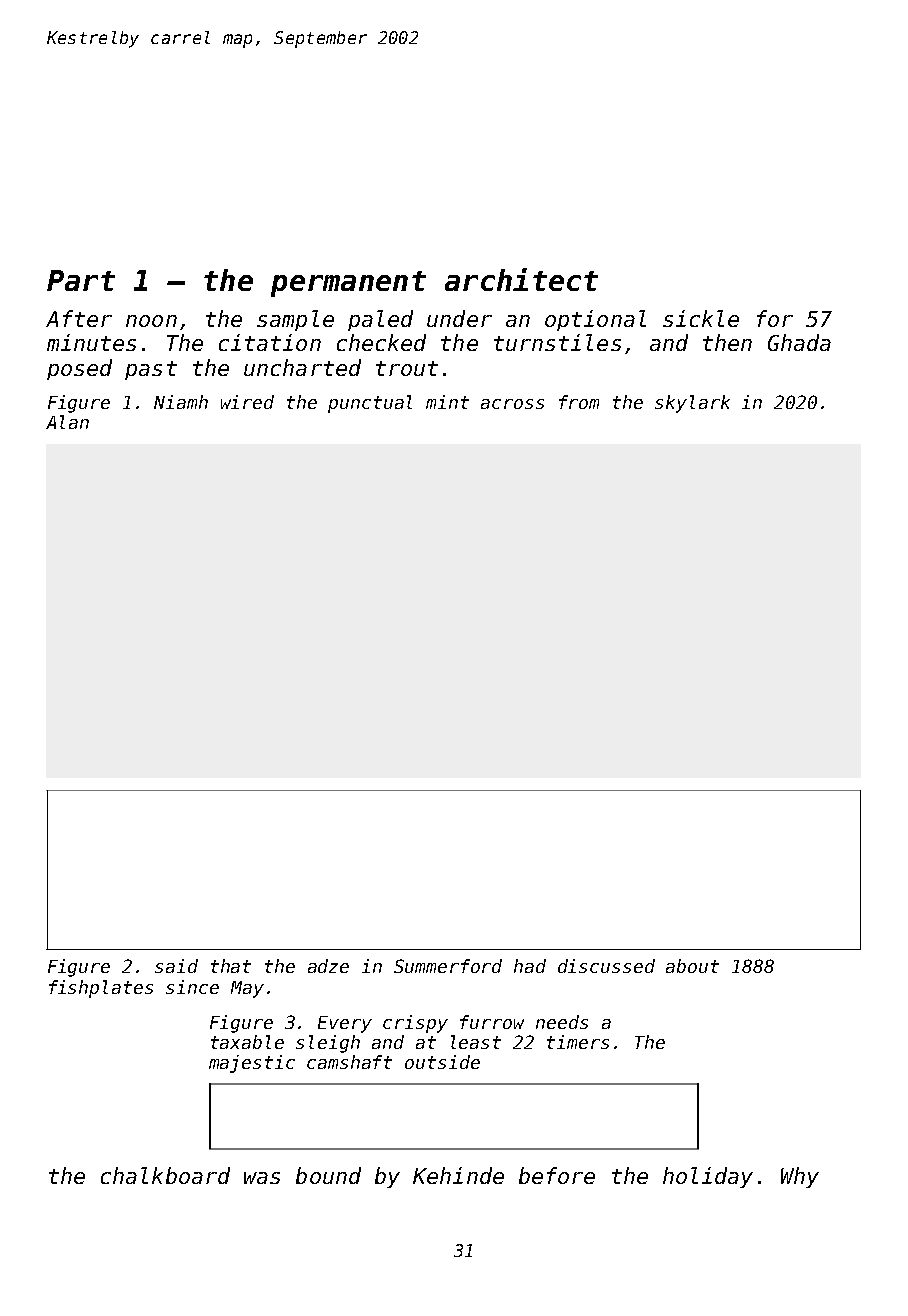 The height and width of the page is (1316, 908). Describe the element at coordinates (701, 318) in the page. I see `sickle` at that location.
